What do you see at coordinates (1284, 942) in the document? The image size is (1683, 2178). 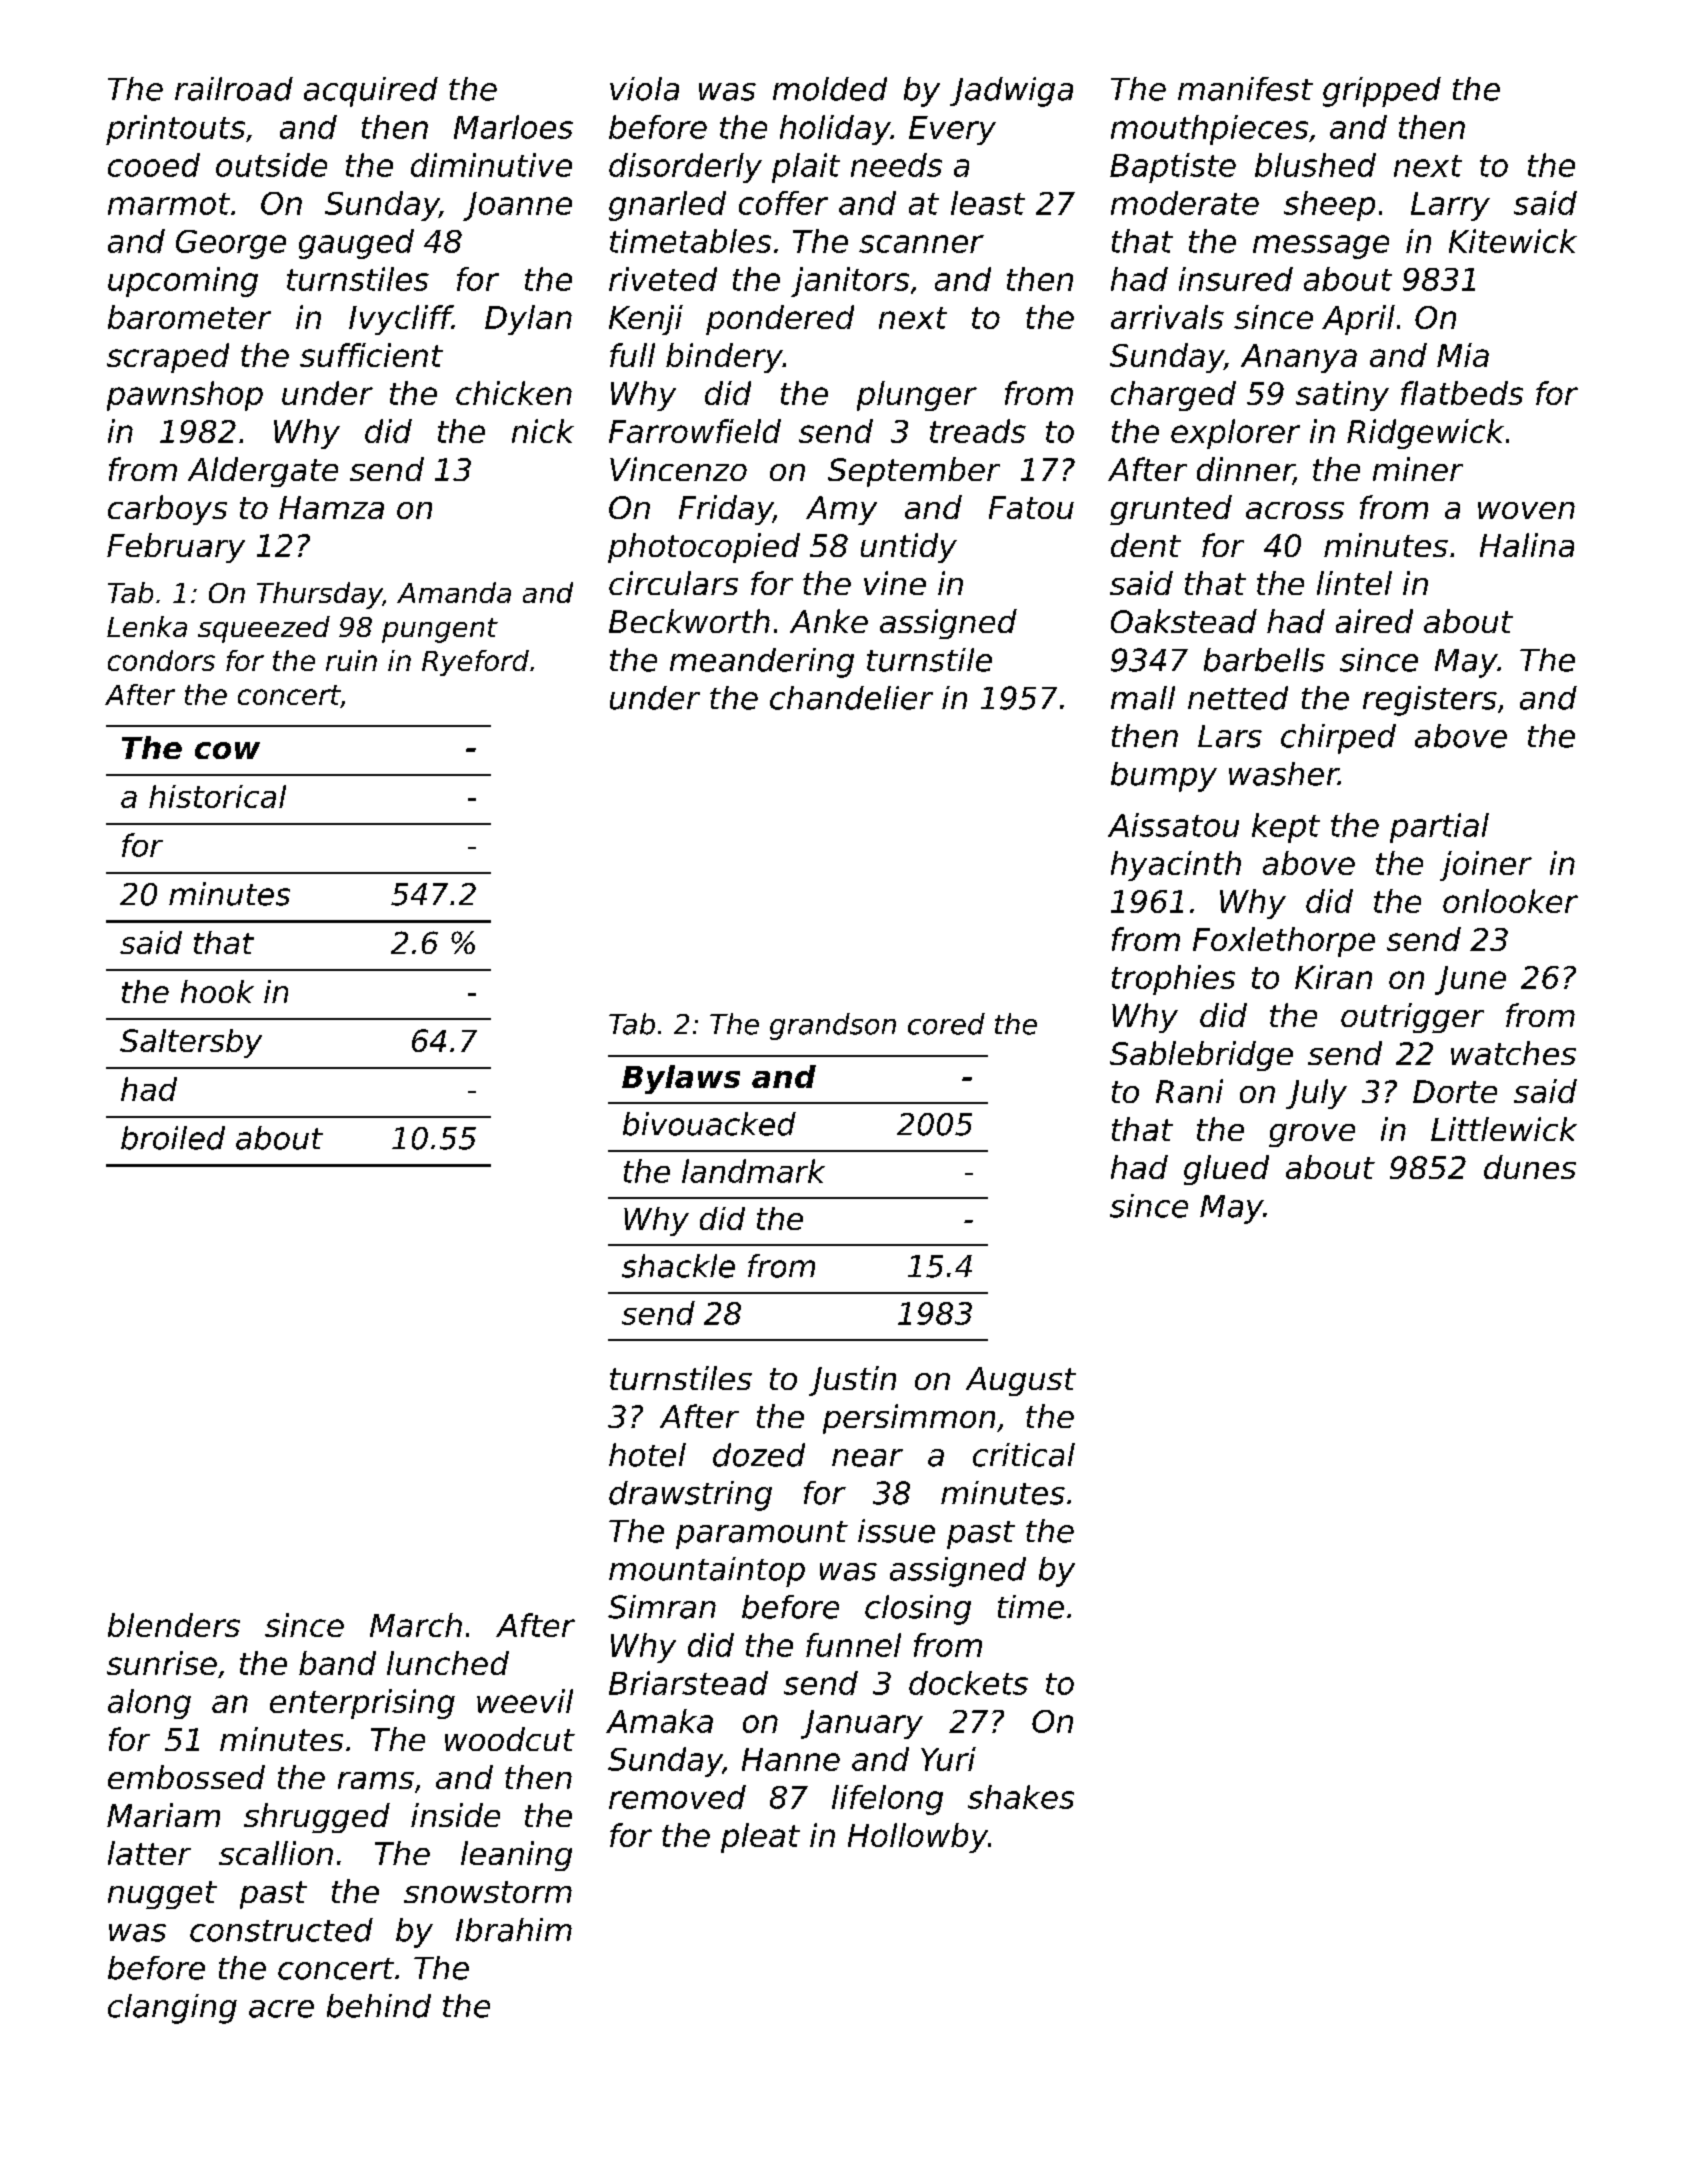 I see `Foxlethorpe` at bounding box center [1284, 942].
